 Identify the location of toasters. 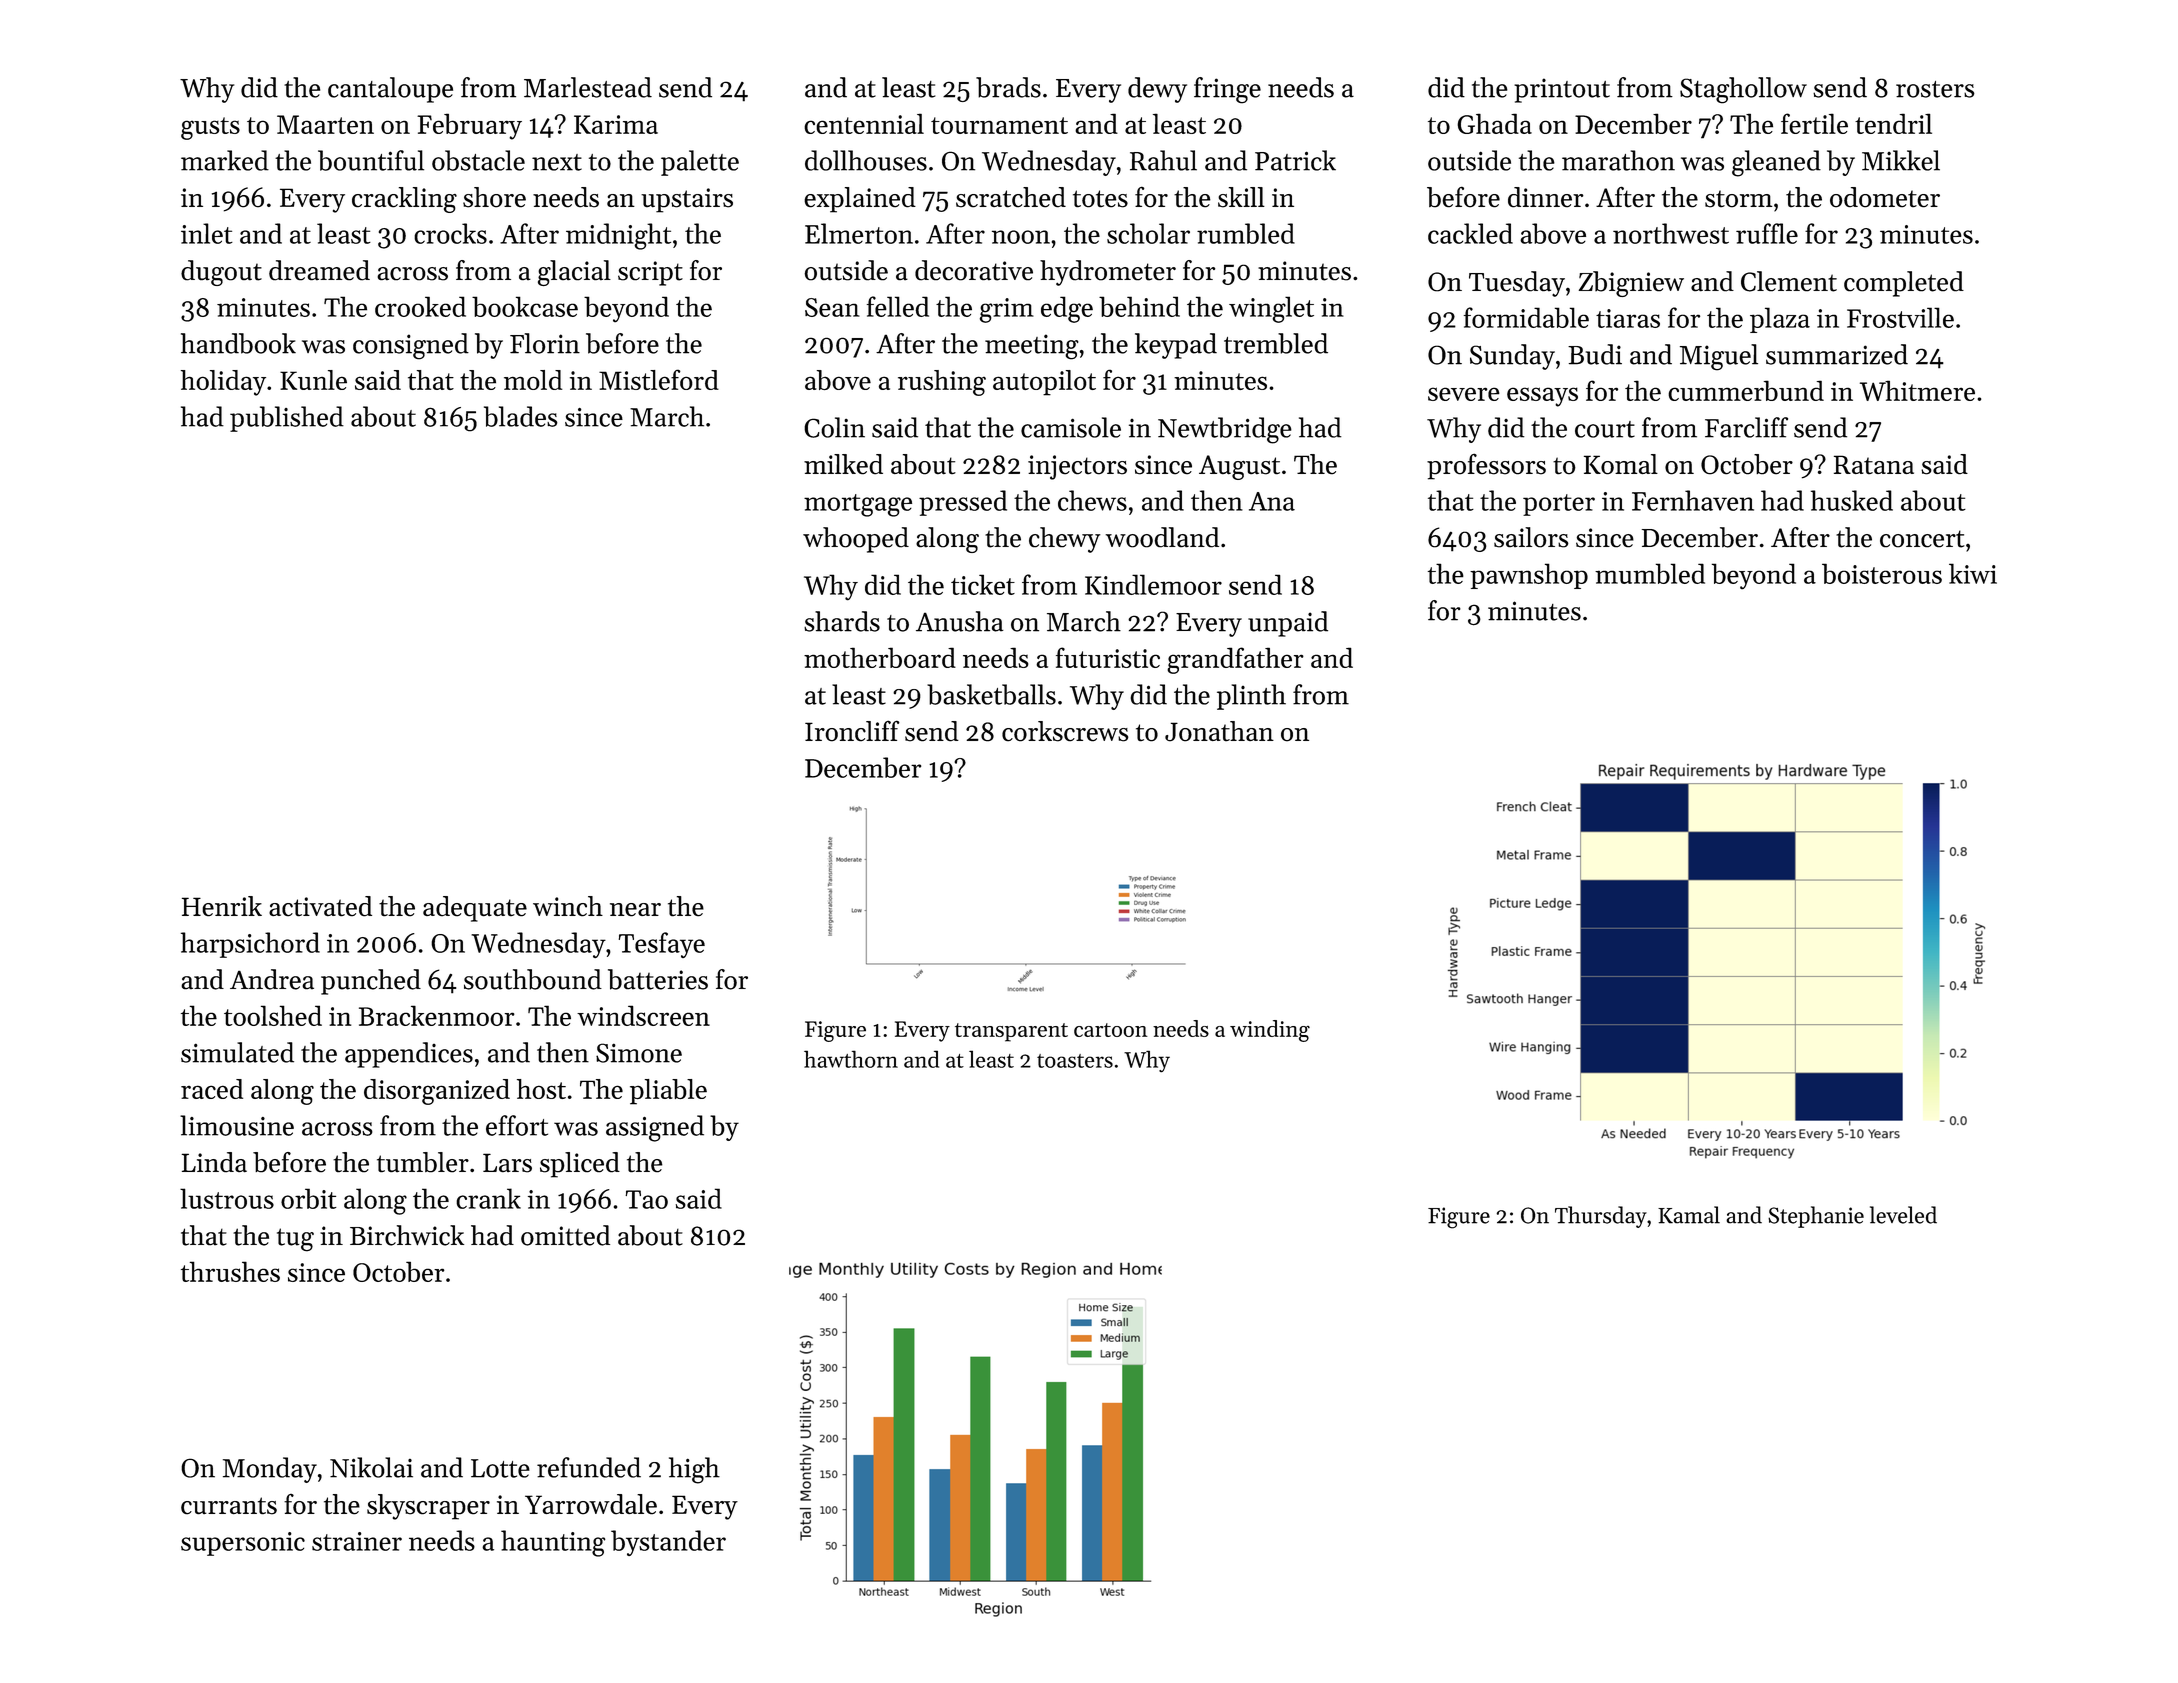
(1075, 1061).
